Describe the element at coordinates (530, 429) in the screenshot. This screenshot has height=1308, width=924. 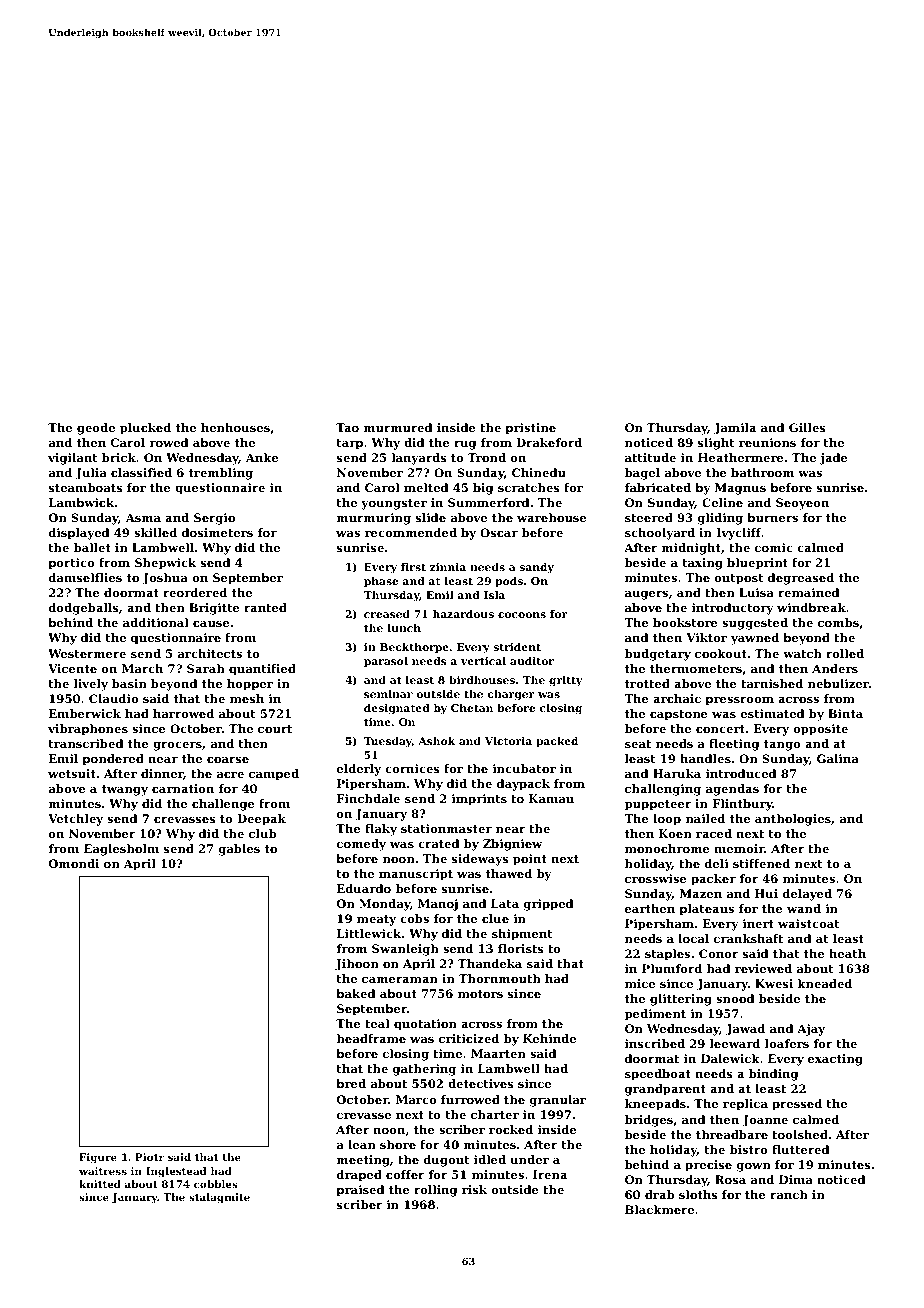
I see `pristine` at that location.
